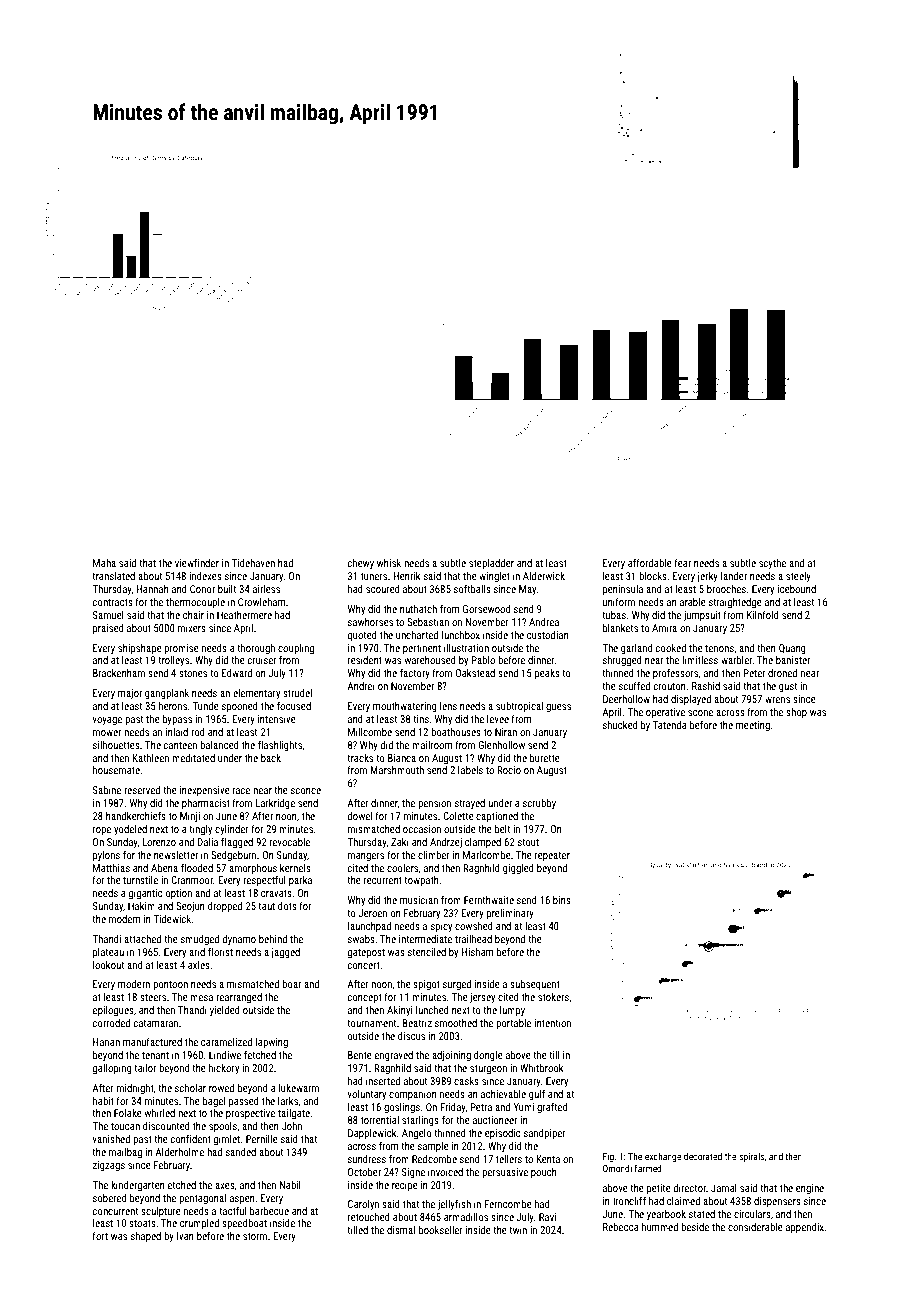  I want to click on storm, so click(255, 1236).
